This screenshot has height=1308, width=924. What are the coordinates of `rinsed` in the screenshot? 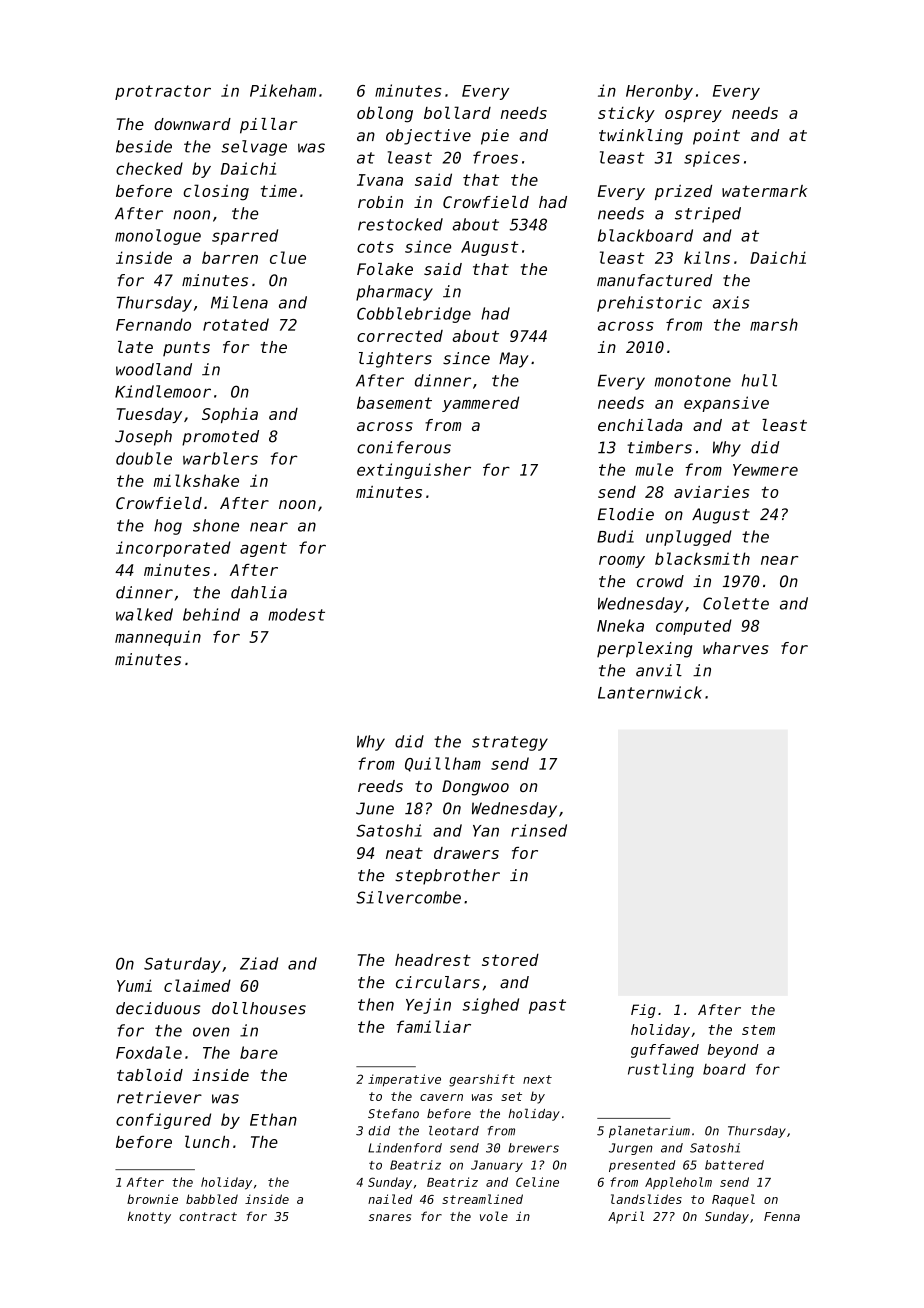 It's located at (539, 830).
